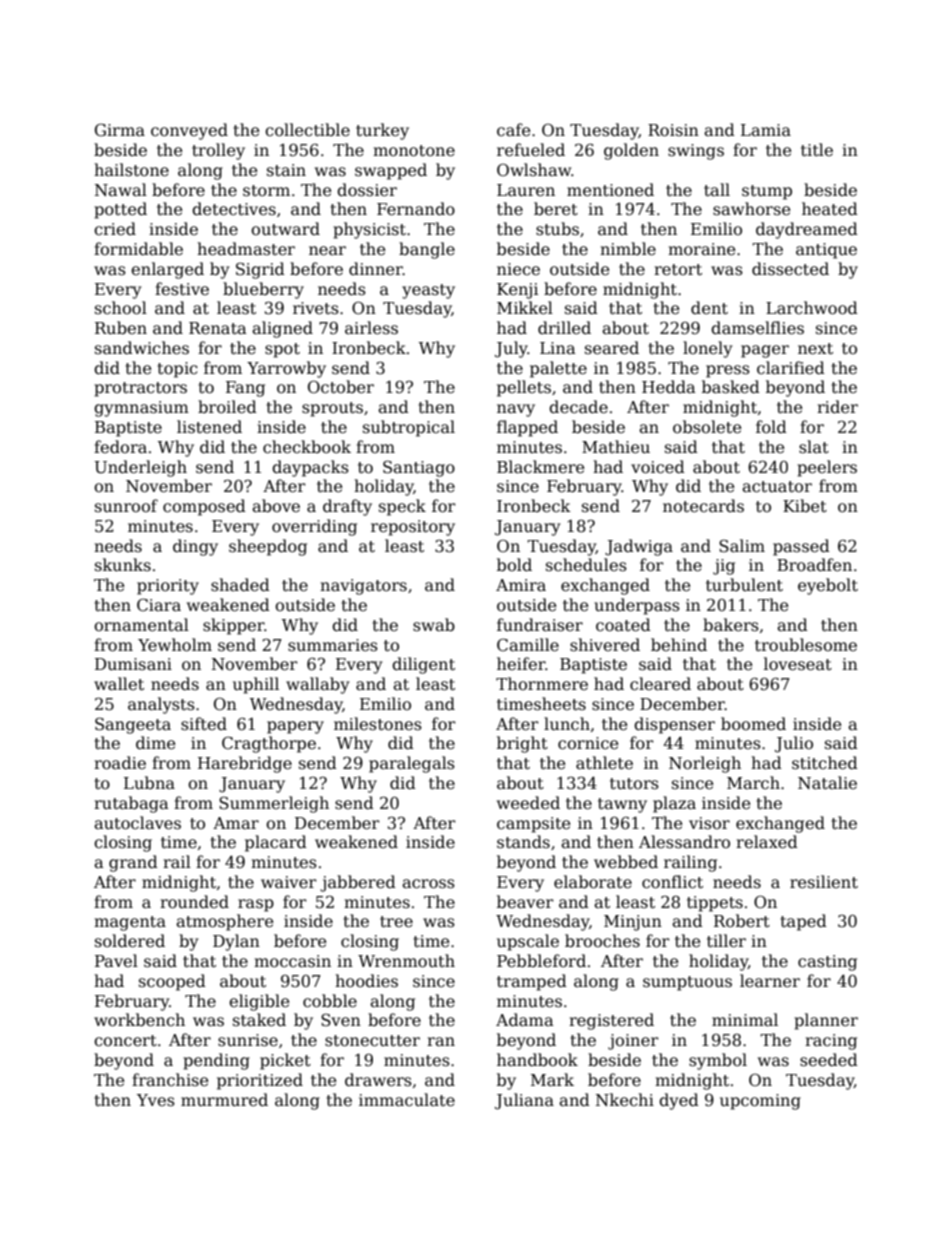 The height and width of the screenshot is (1233, 952). What do you see at coordinates (224, 1100) in the screenshot?
I see `murmured` at bounding box center [224, 1100].
